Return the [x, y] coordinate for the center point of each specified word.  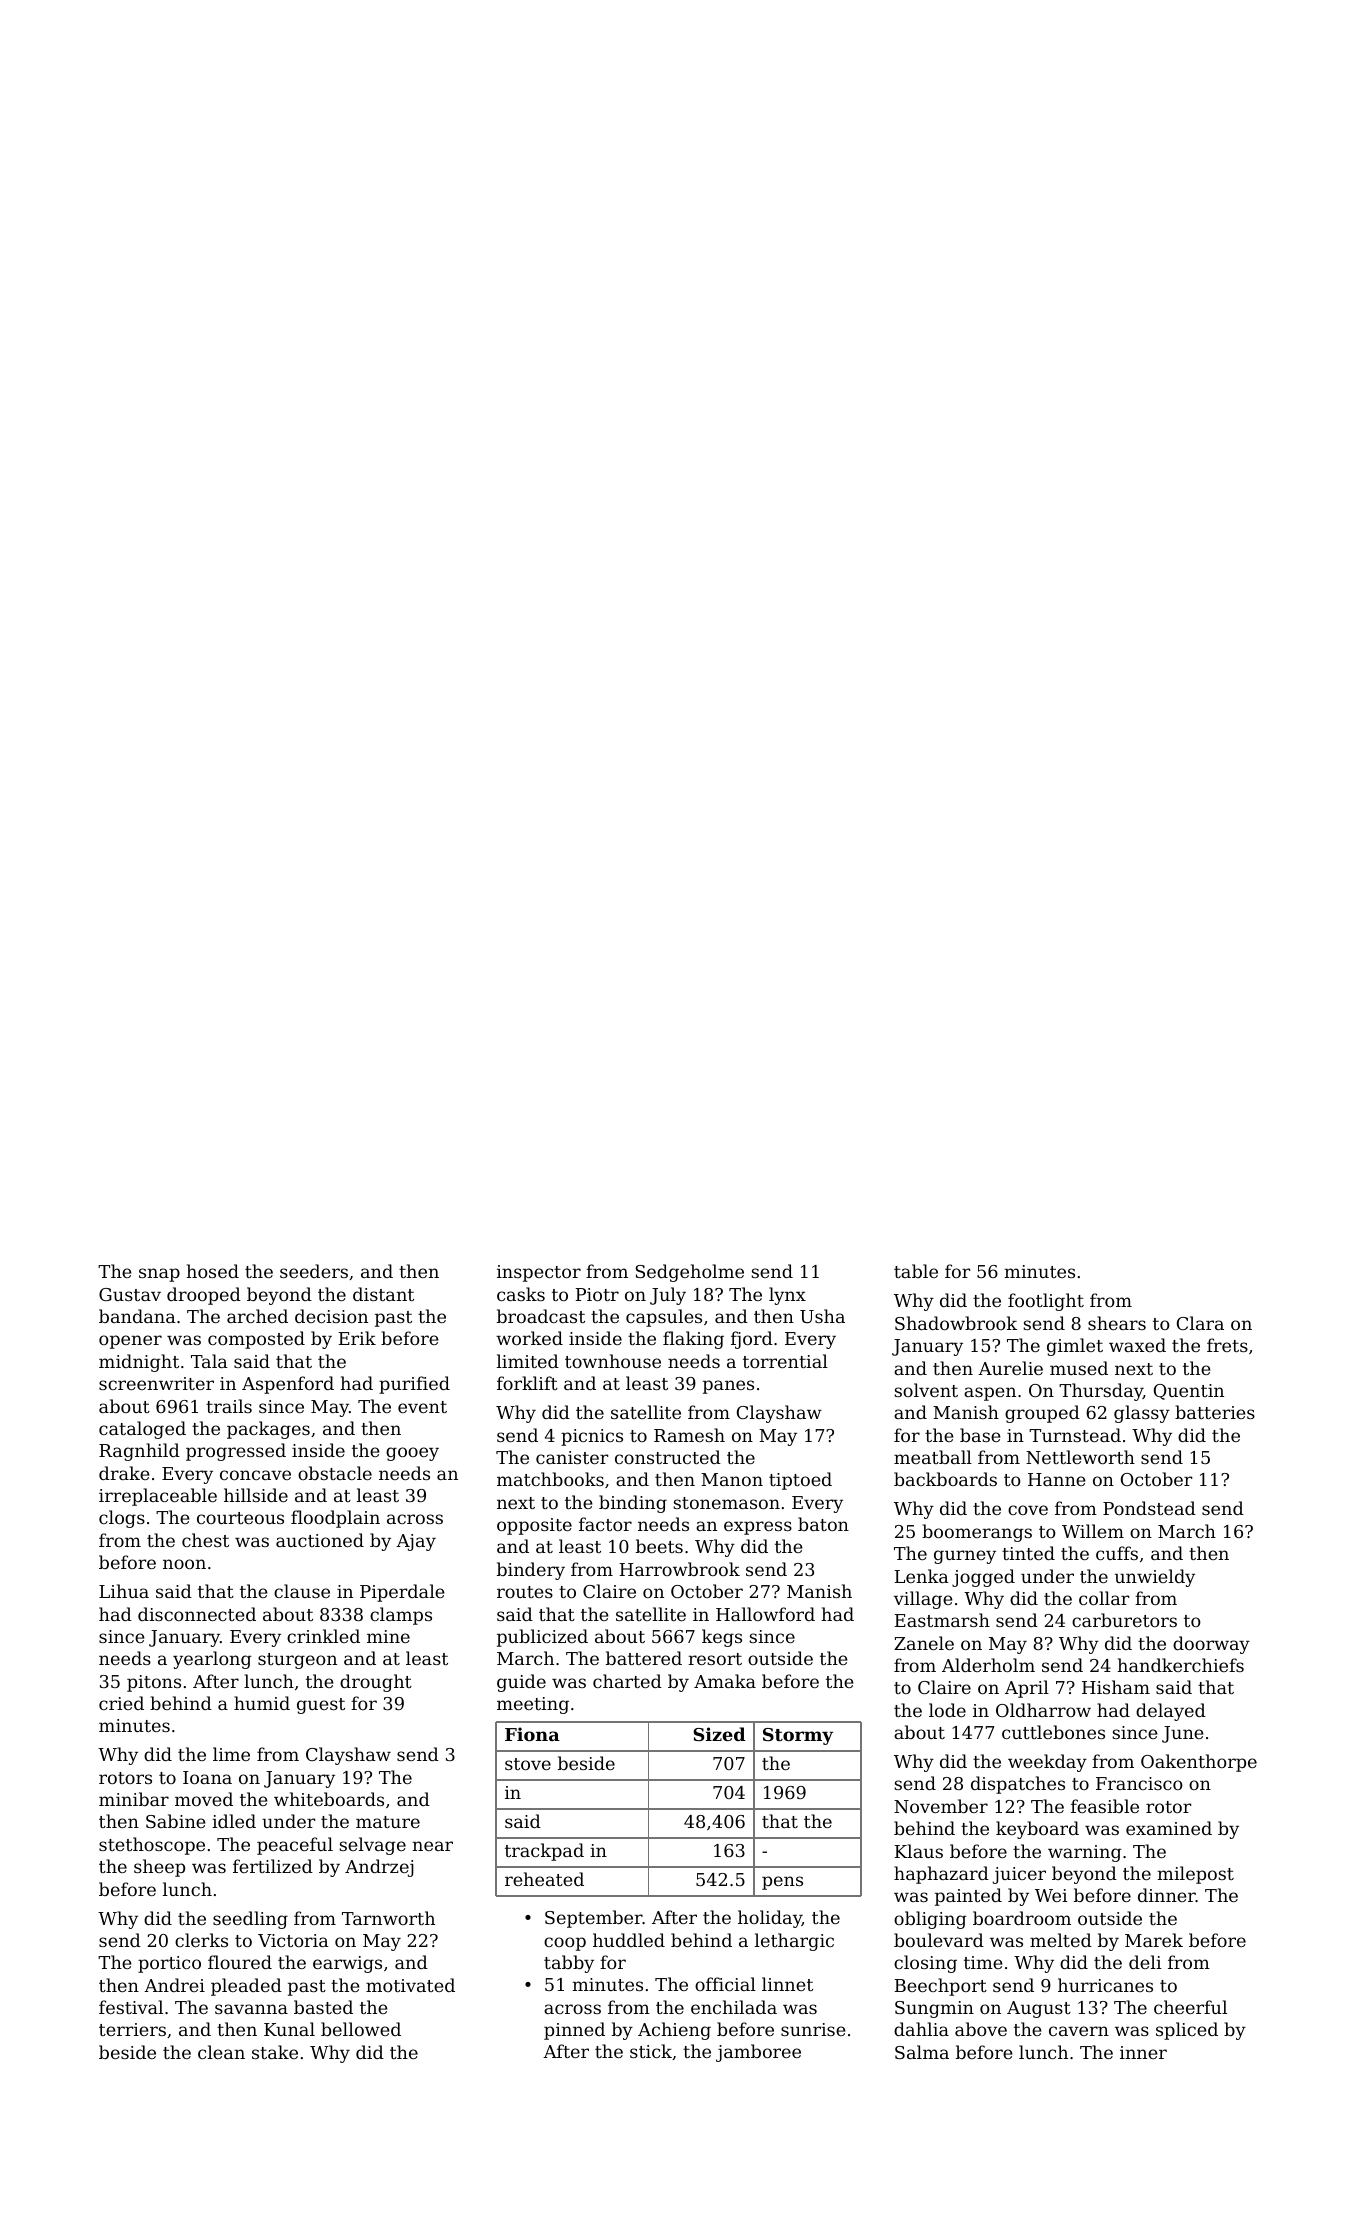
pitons [154, 1683]
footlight [1046, 1302]
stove [528, 1764]
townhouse [613, 1361]
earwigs [347, 1964]
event [422, 1407]
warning [1084, 1853]
